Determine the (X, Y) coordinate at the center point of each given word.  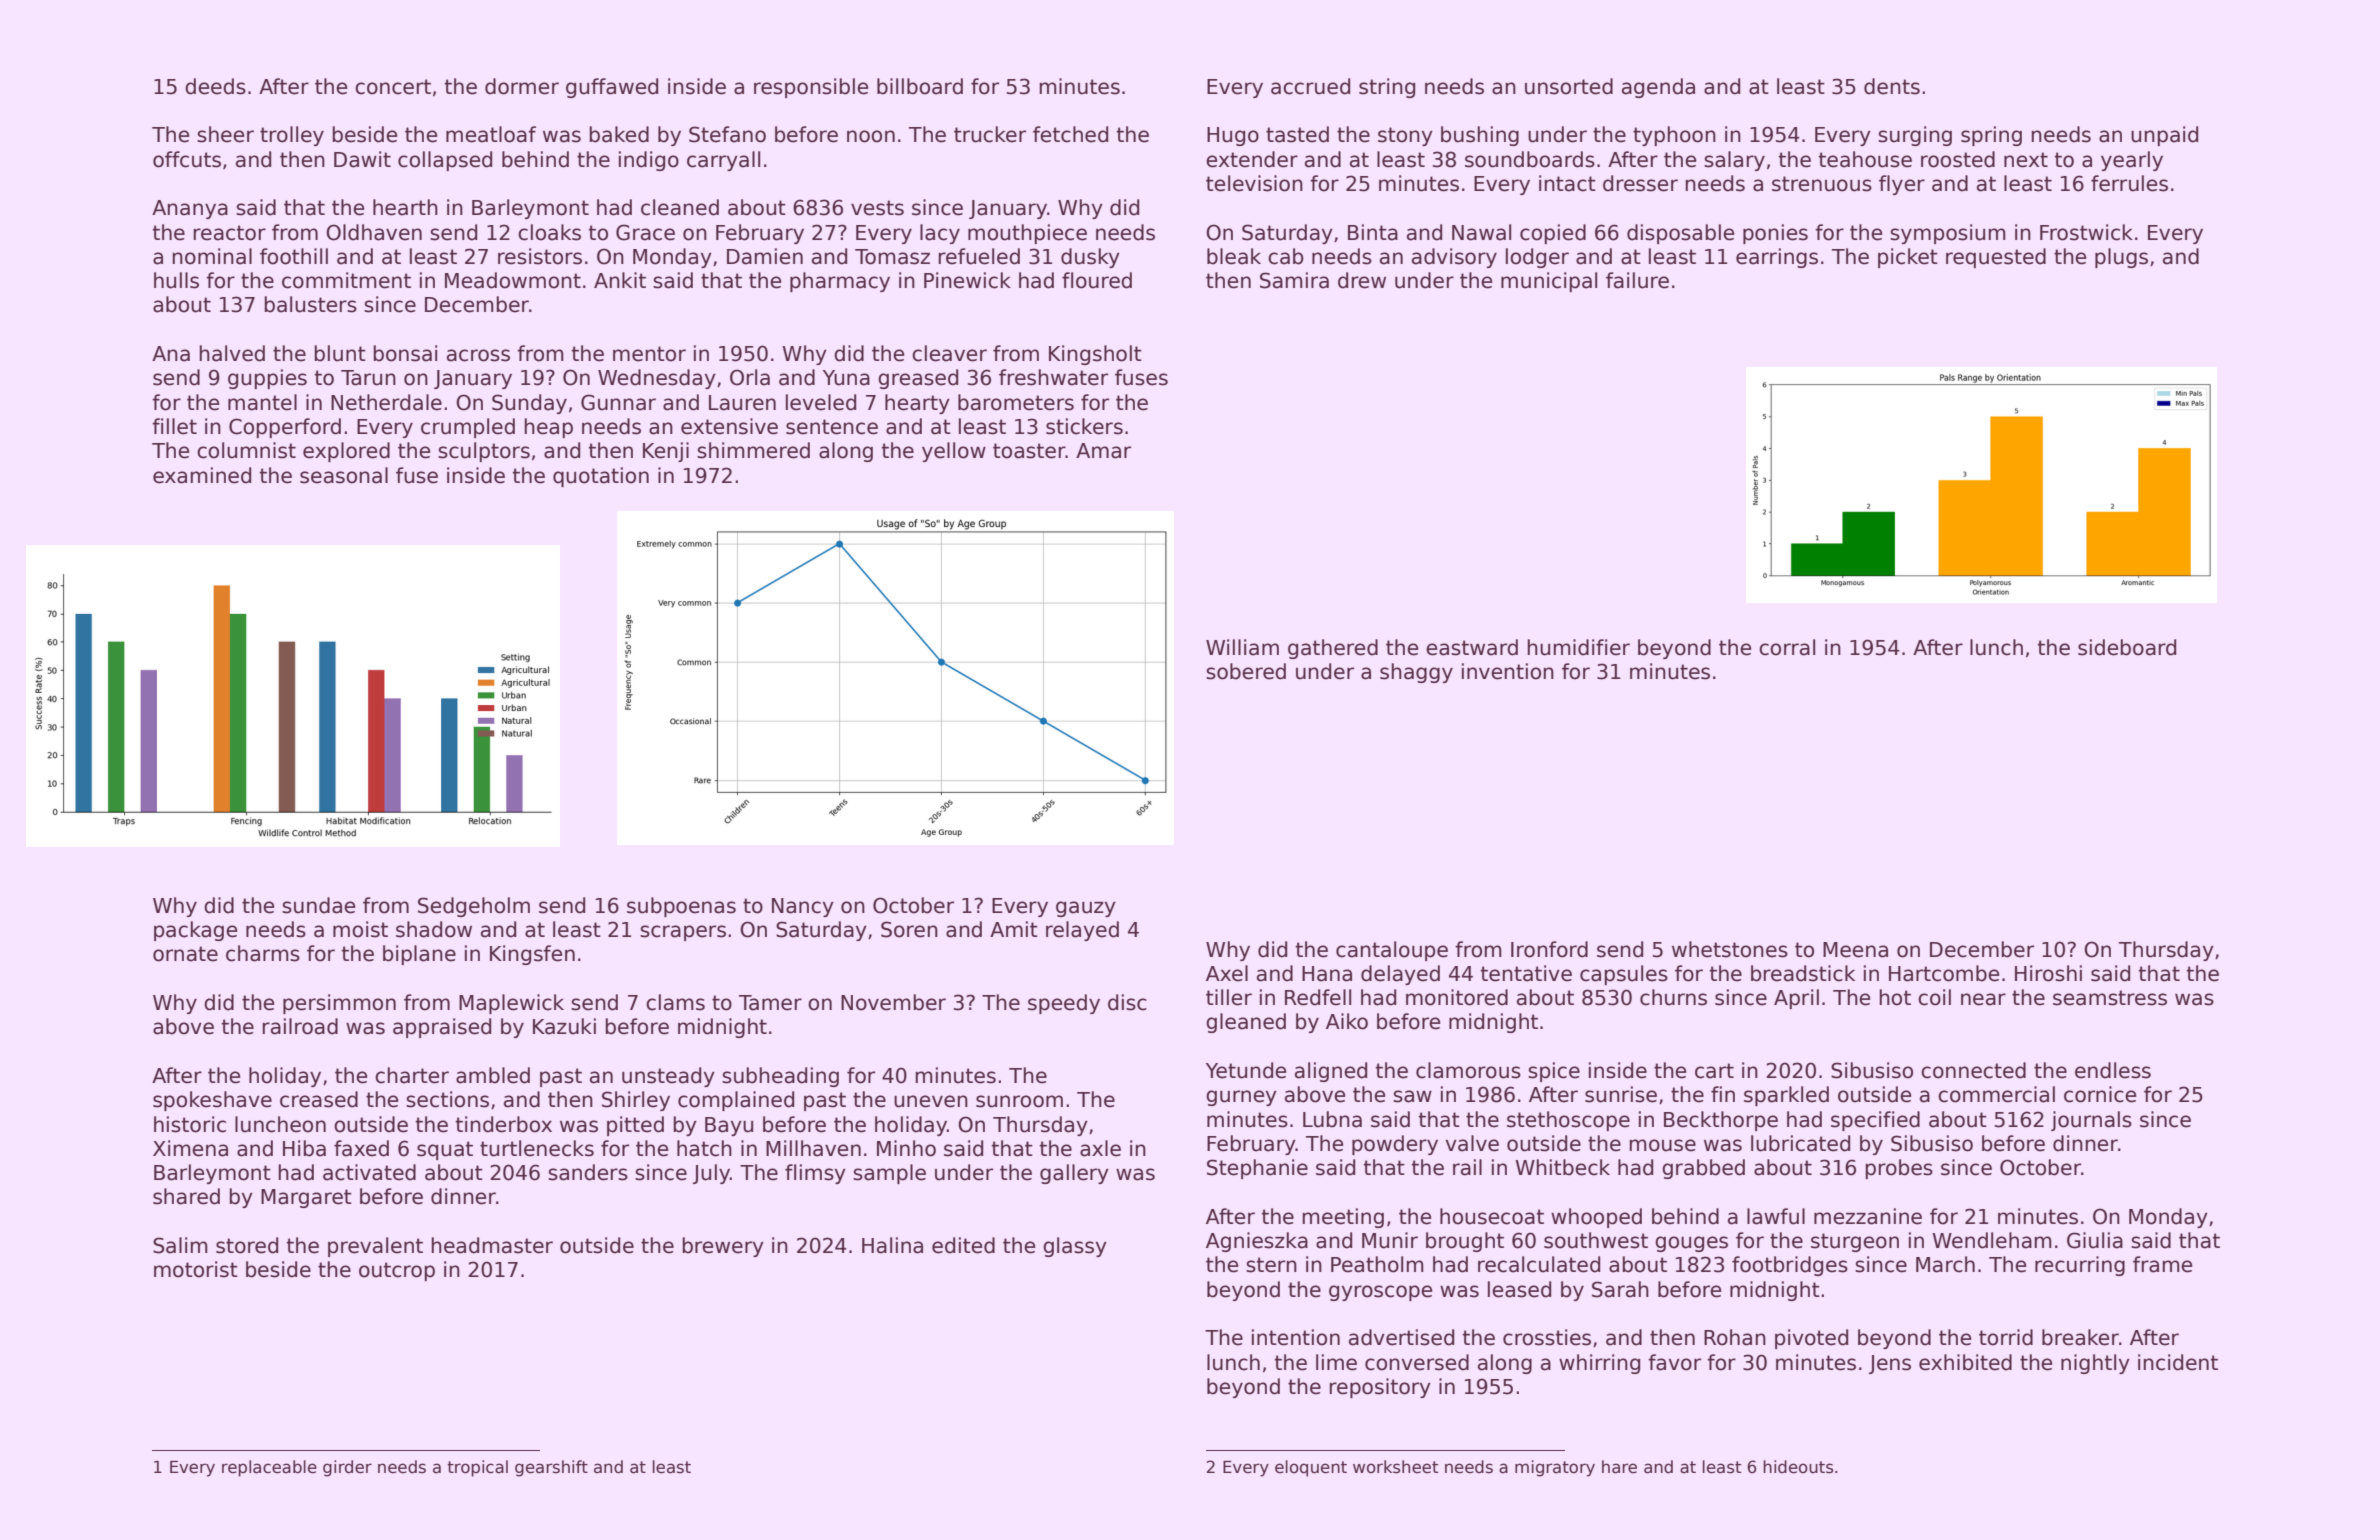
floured (1097, 280)
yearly (2132, 161)
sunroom (1019, 1101)
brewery (723, 1247)
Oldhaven (374, 232)
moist (360, 929)
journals (2091, 1121)
